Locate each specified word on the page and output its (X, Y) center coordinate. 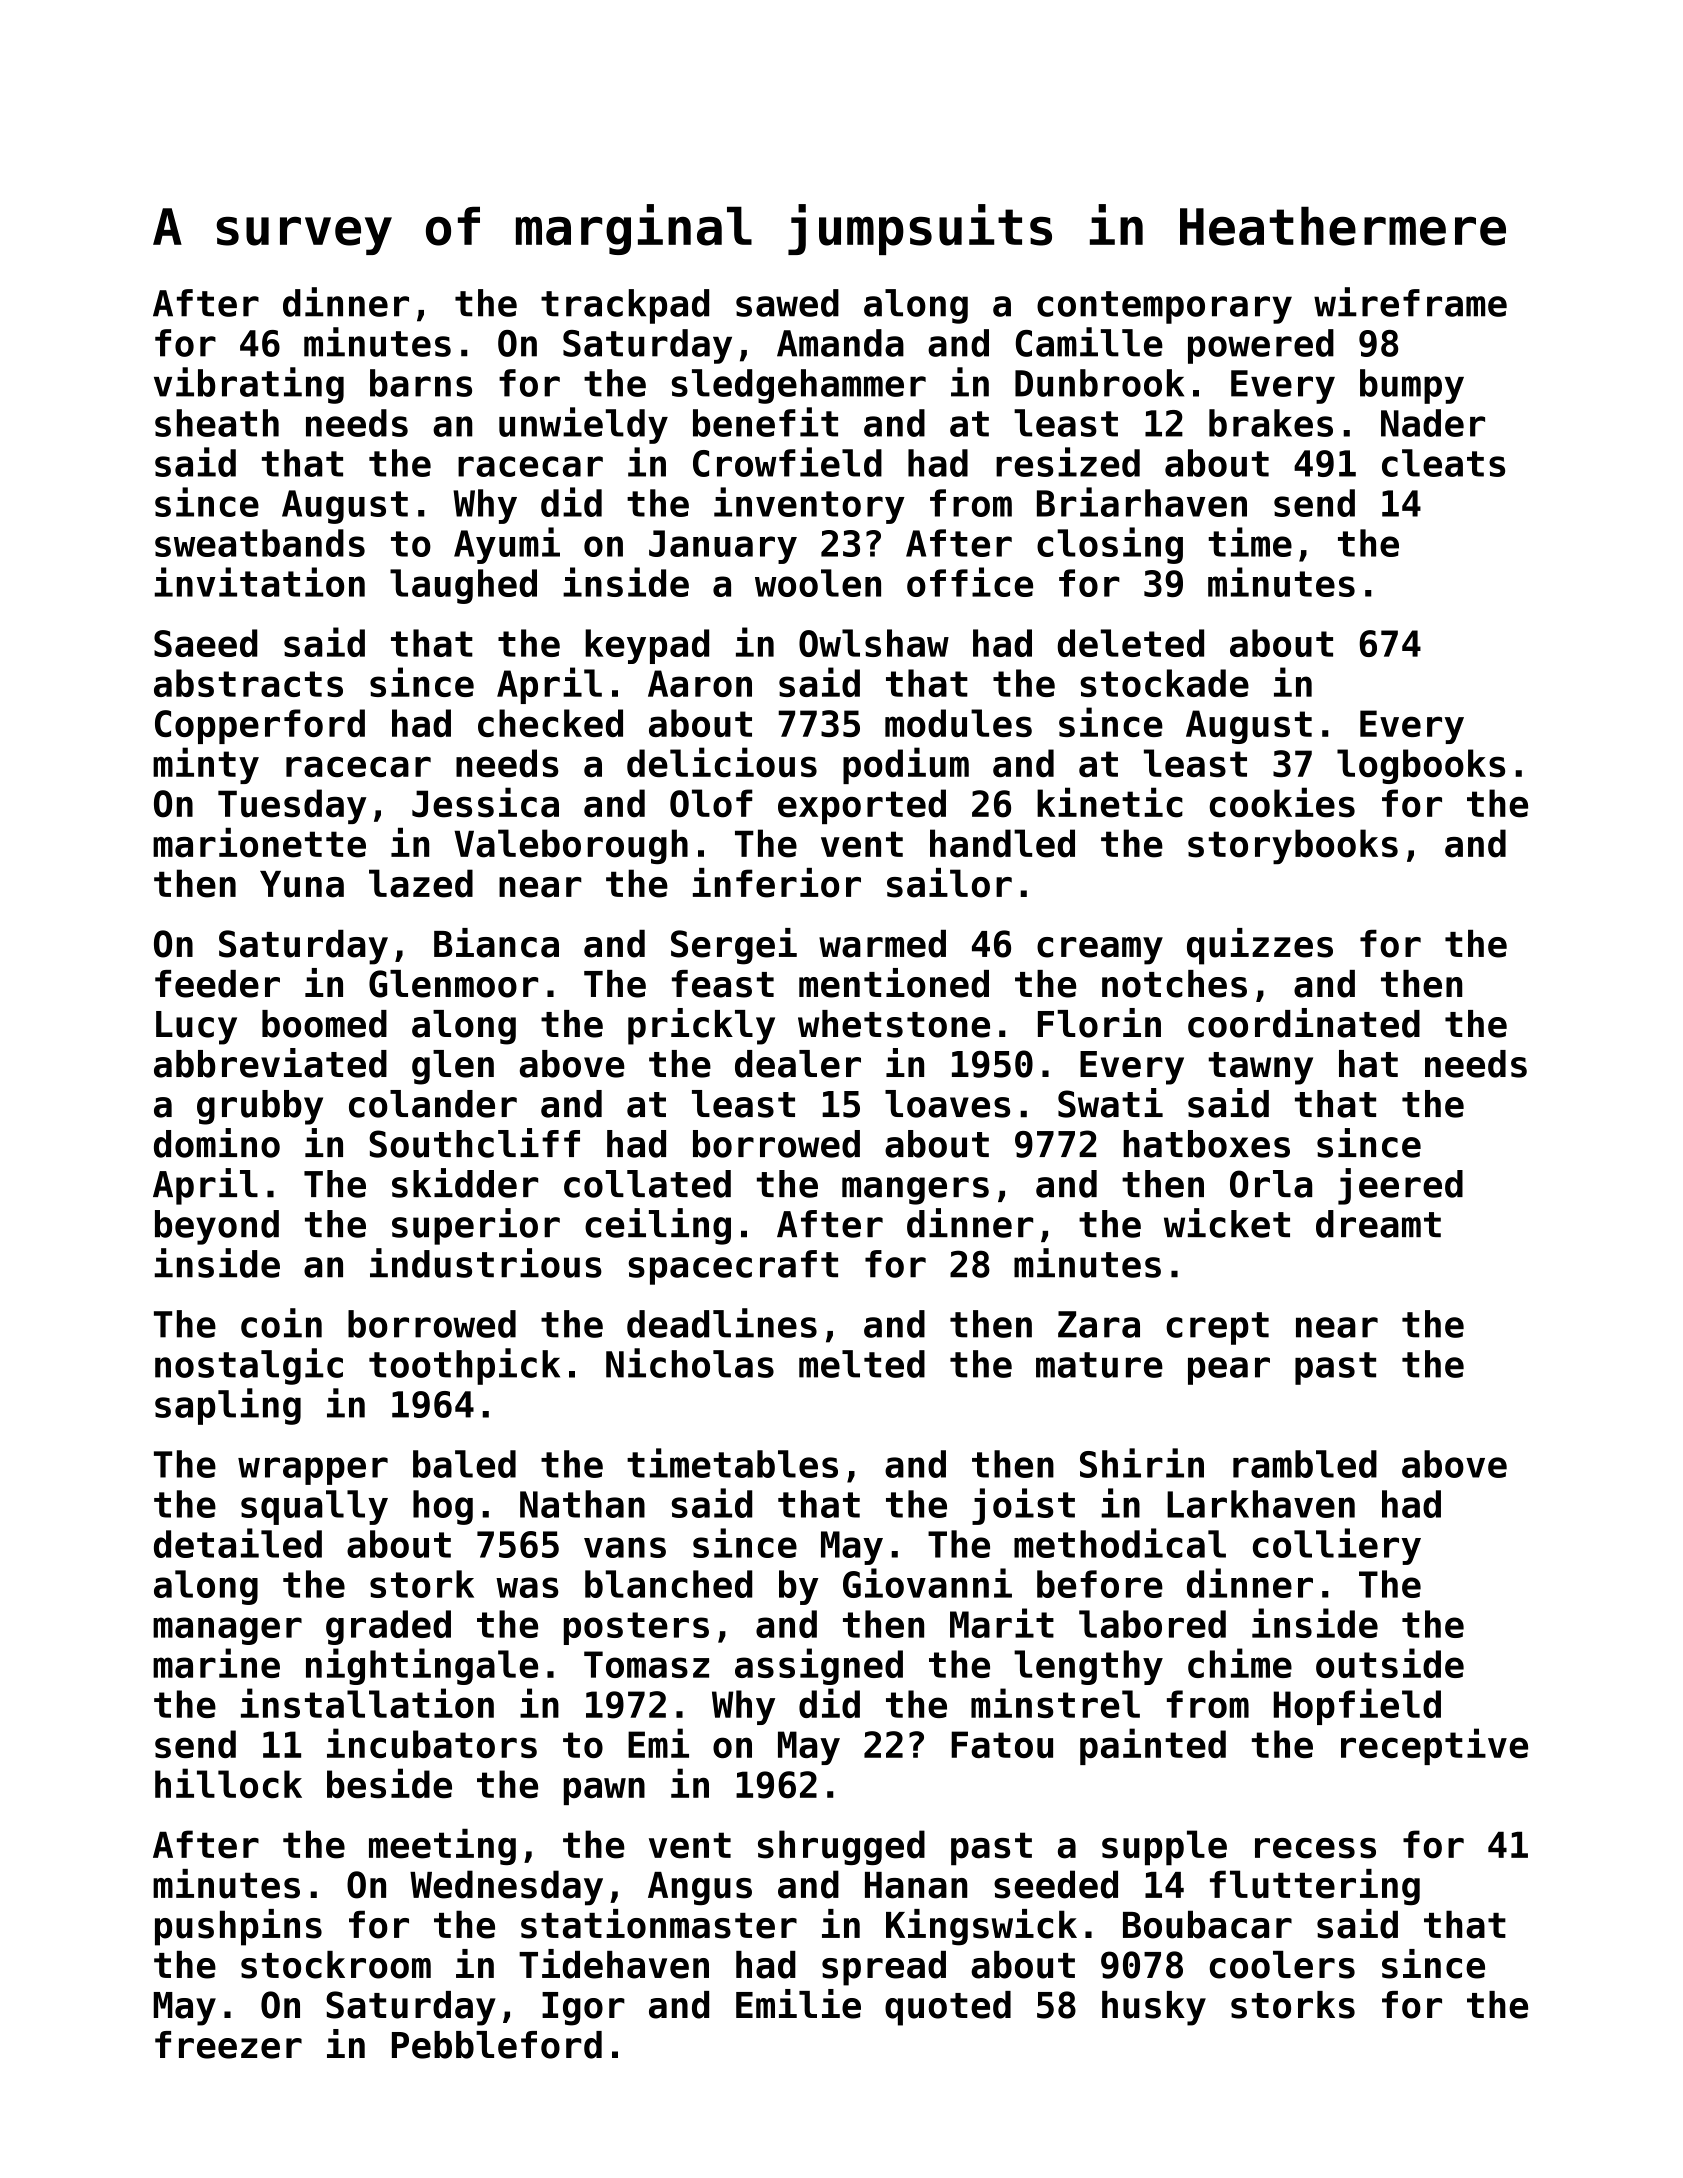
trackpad (625, 306)
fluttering (1315, 1887)
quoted (948, 2008)
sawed (787, 303)
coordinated (1304, 1023)
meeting (442, 1847)
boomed (324, 1024)
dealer (798, 1064)
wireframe (1410, 302)
